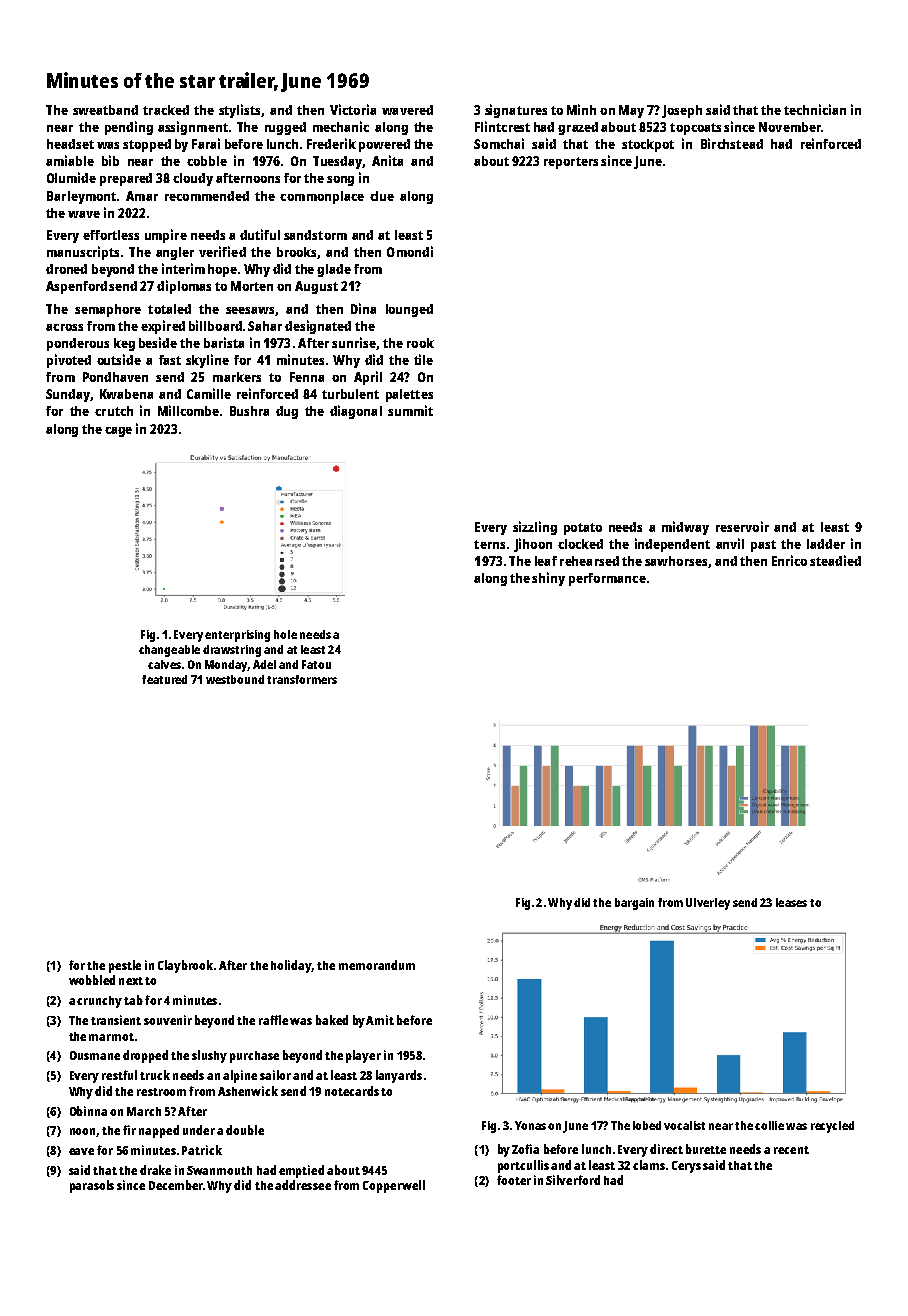 The image size is (908, 1316). Describe the element at coordinates (92, 1186) in the document. I see `parasols` at that location.
